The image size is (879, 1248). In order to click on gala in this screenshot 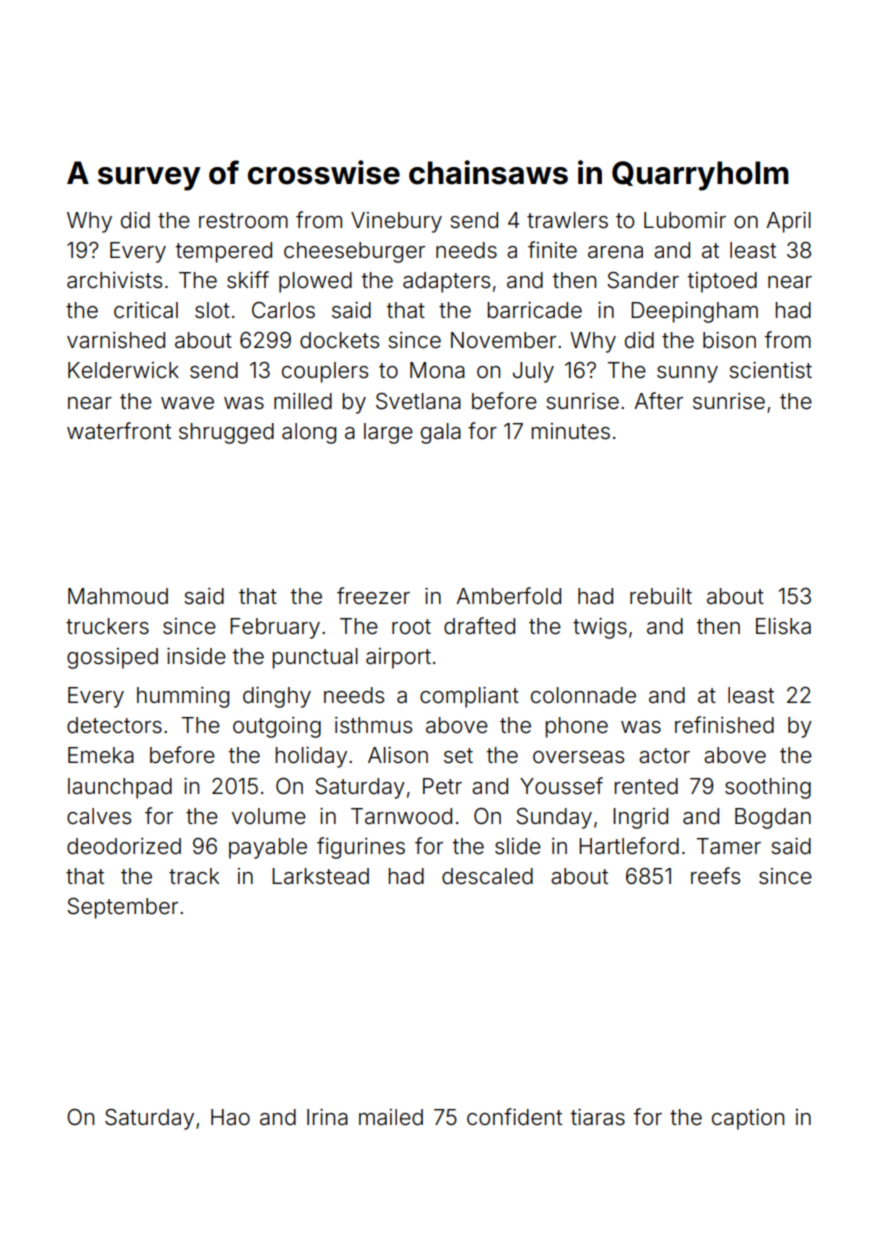, I will do `click(441, 433)`.
